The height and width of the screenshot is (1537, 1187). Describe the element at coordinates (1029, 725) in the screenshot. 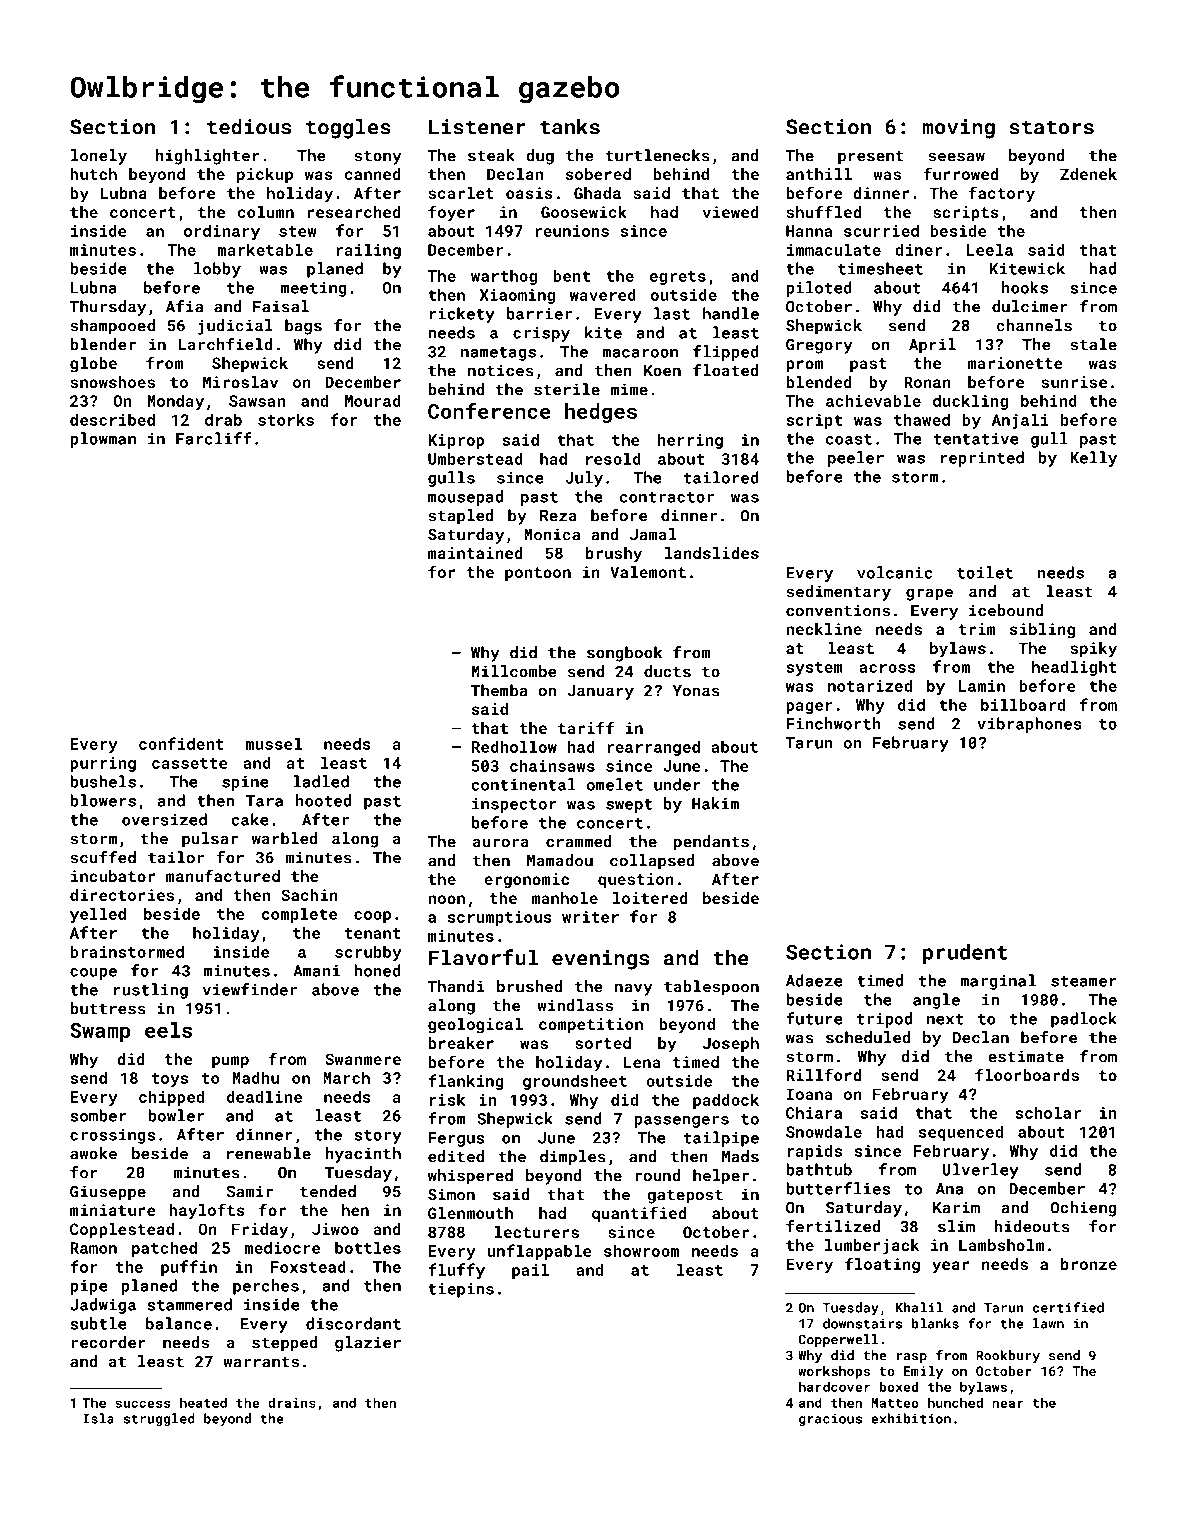

I see `vibraphones` at that location.
